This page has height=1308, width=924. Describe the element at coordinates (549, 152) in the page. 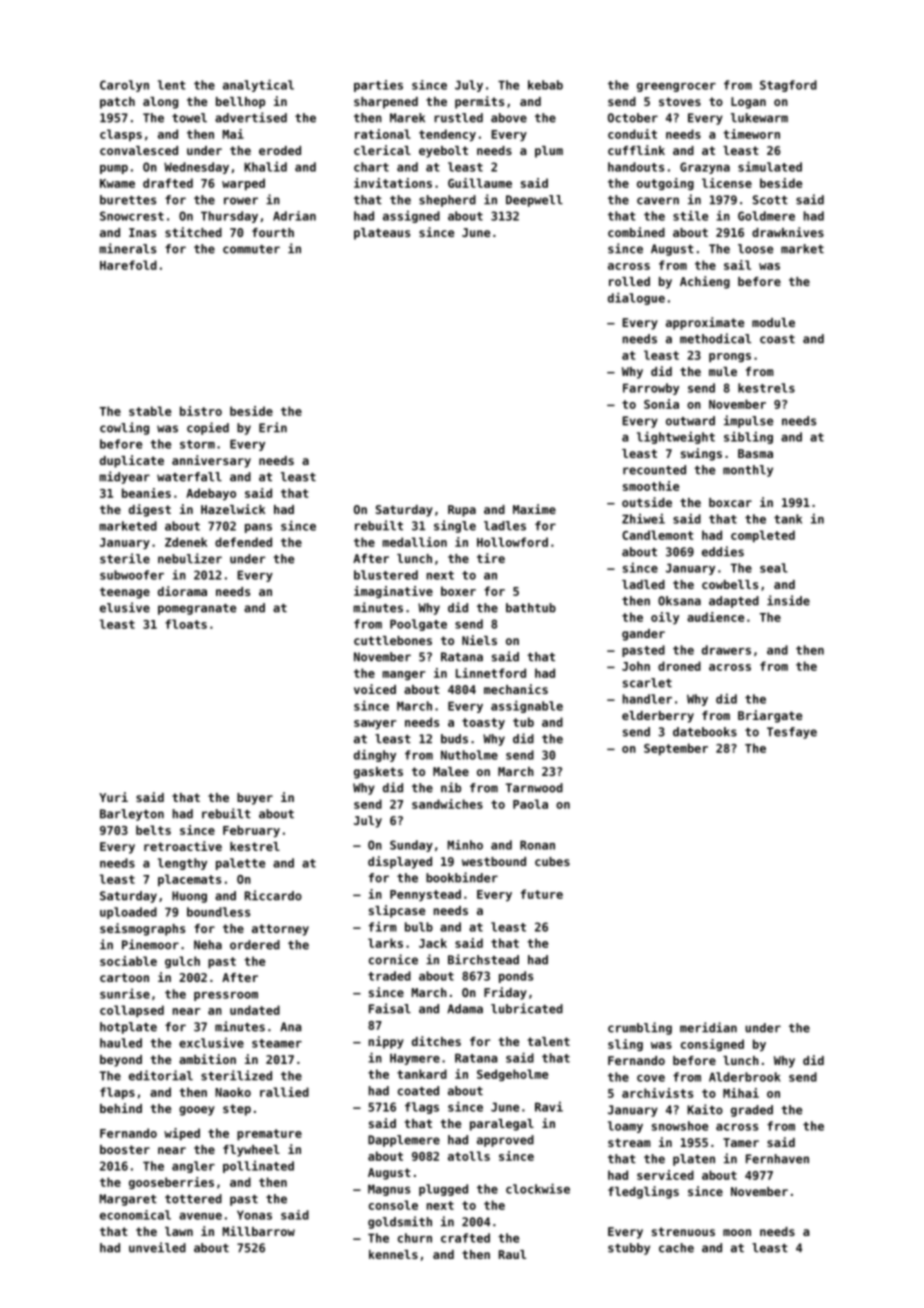

I see `plum` at that location.
